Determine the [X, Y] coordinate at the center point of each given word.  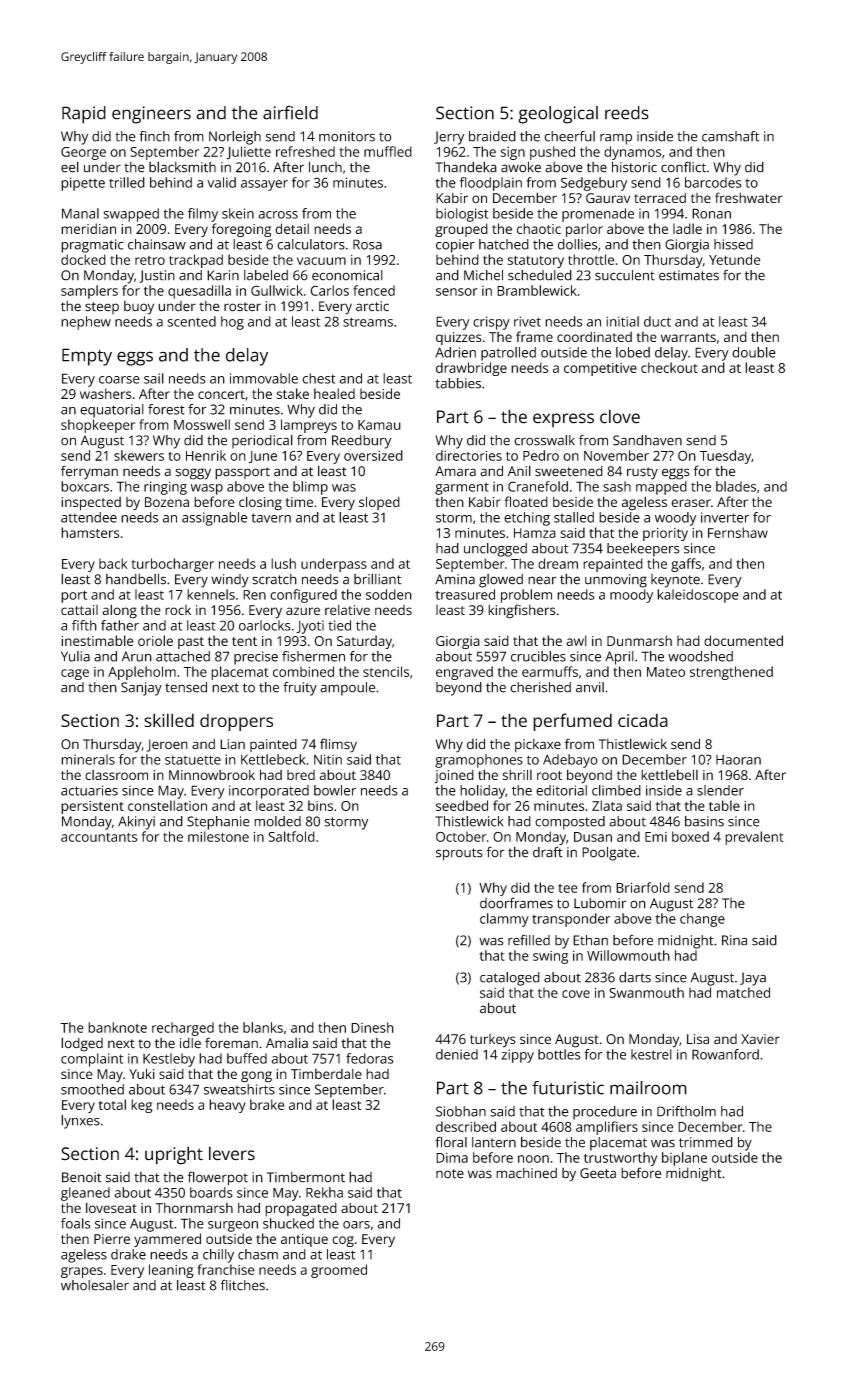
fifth [84, 625]
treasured [465, 594]
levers [232, 1153]
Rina [734, 940]
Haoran [738, 760]
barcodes [713, 182]
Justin [157, 276]
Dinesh [372, 1027]
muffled [388, 151]
